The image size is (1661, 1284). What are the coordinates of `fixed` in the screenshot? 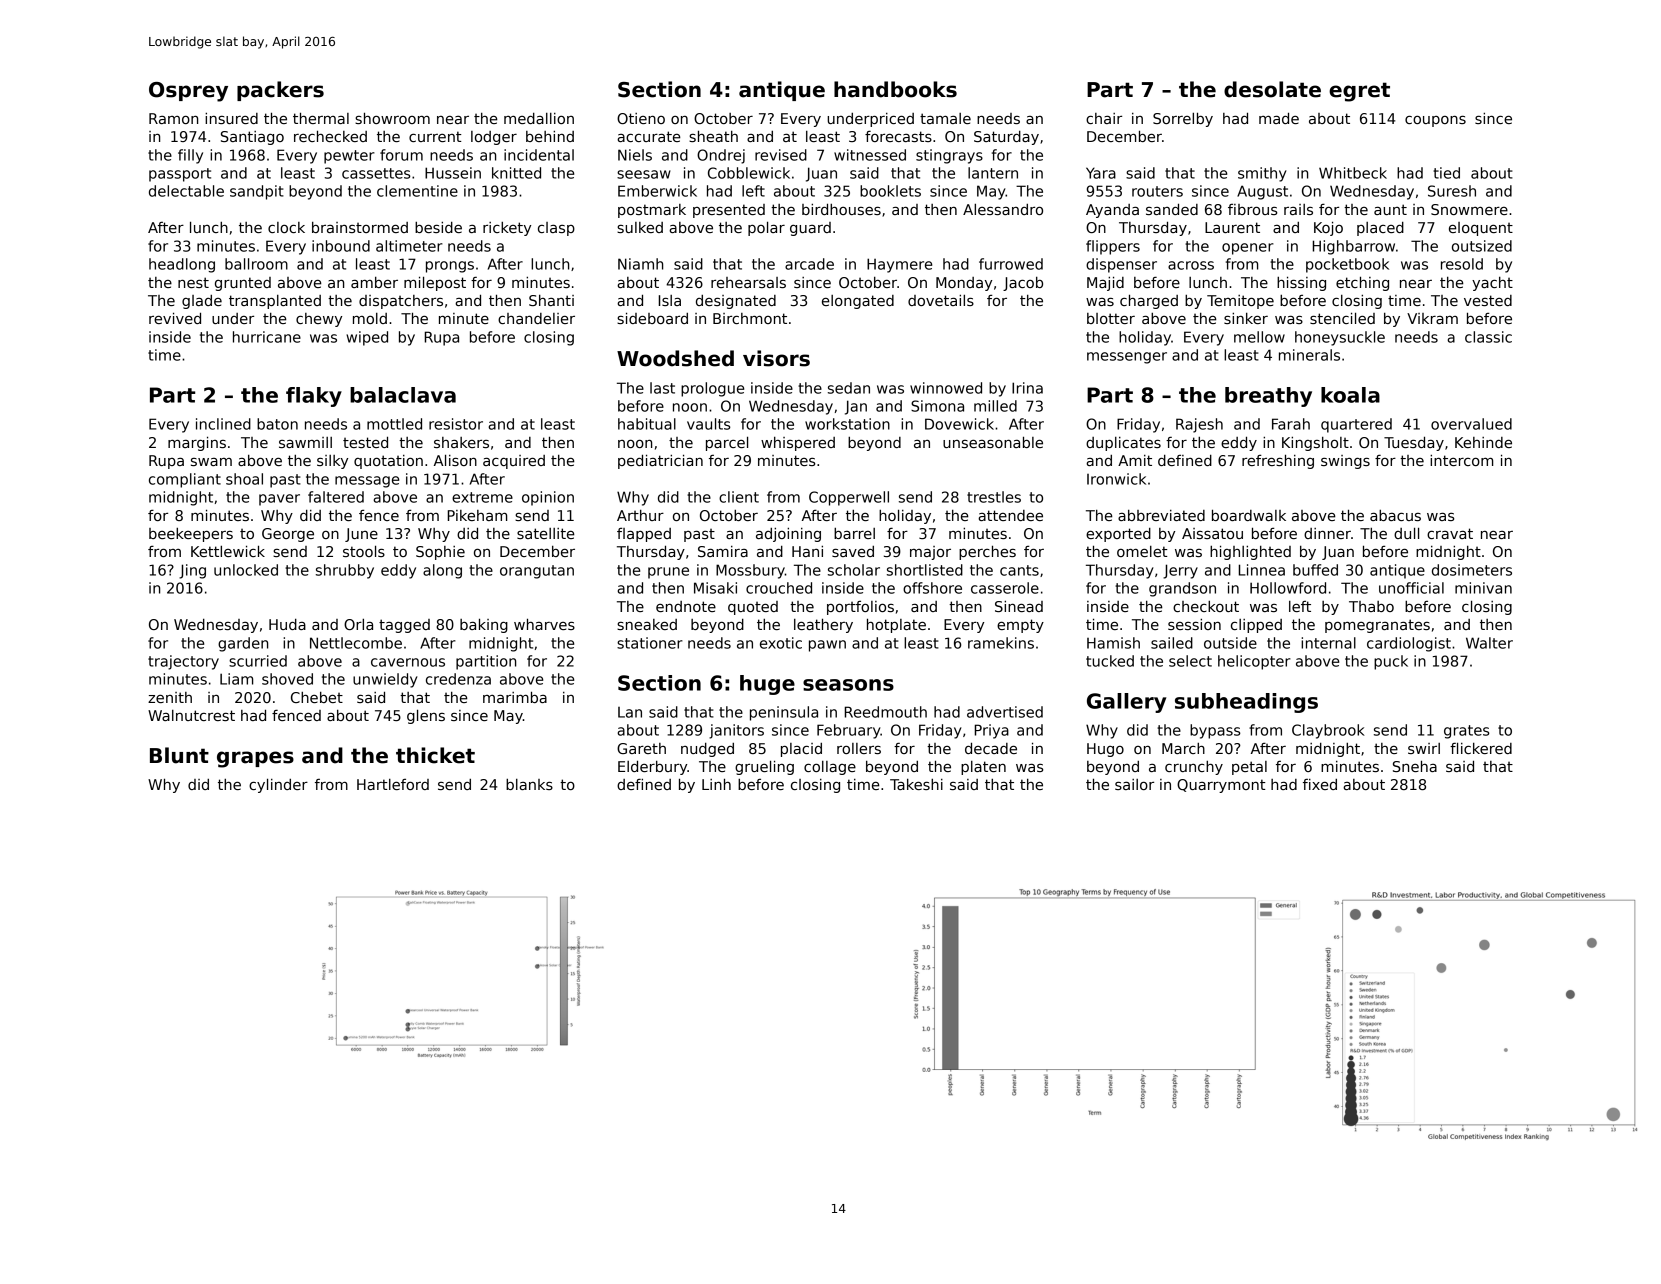 It's located at (1320, 784).
